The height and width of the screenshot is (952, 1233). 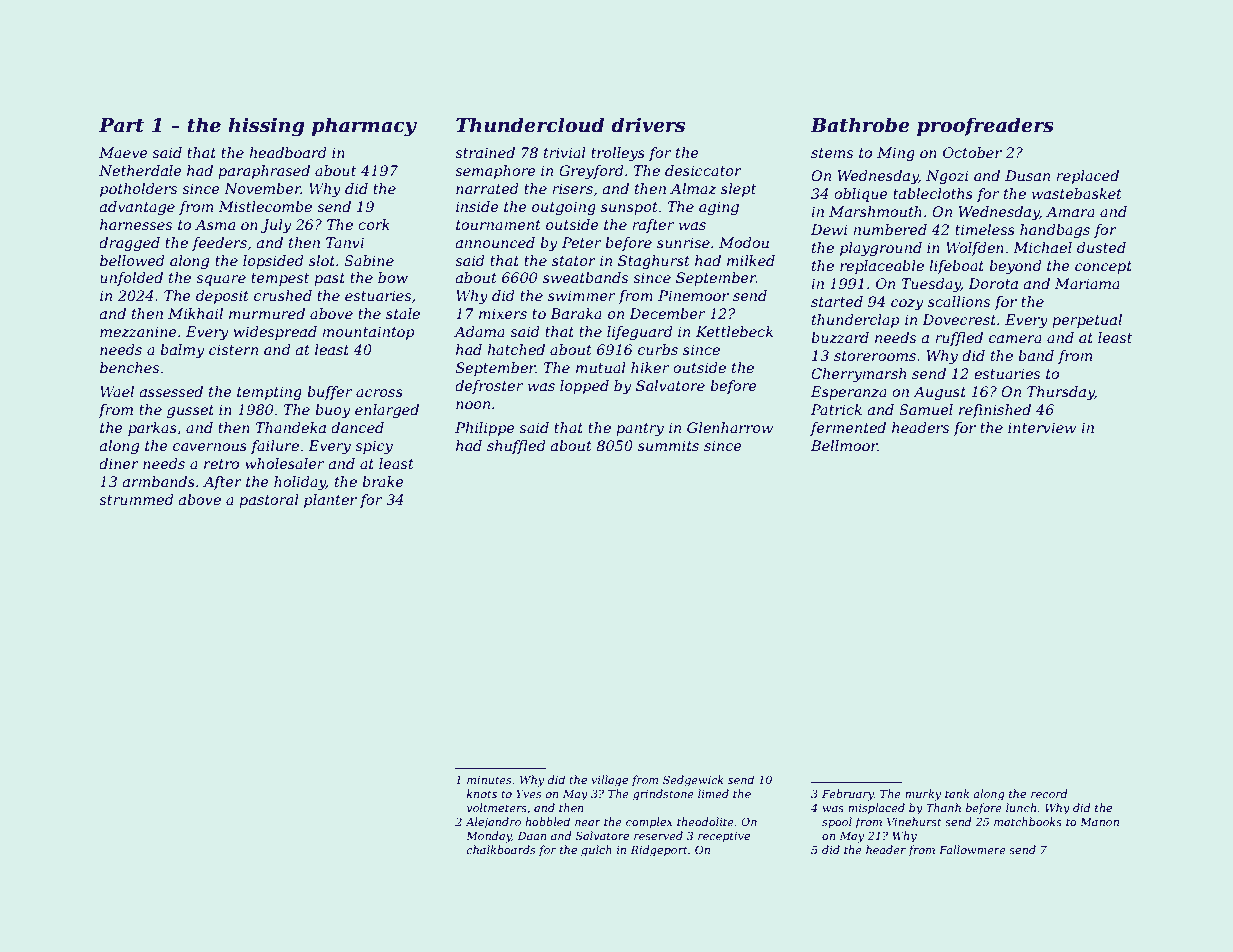 What do you see at coordinates (1087, 177) in the screenshot?
I see `replaced` at bounding box center [1087, 177].
